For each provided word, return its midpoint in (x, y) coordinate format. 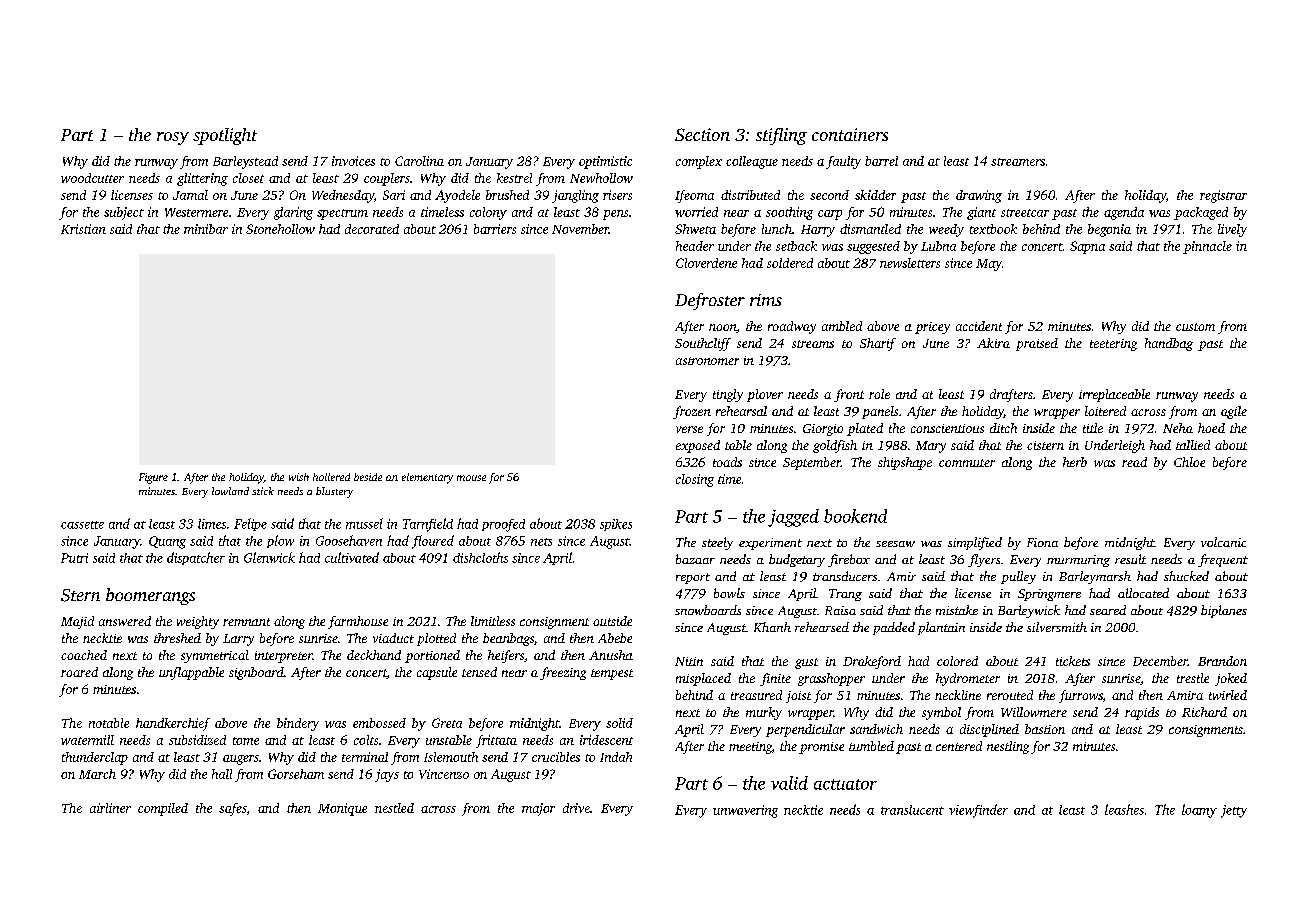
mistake (957, 610)
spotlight (225, 136)
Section (702, 134)
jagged (793, 518)
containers (850, 134)
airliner (110, 808)
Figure (153, 478)
